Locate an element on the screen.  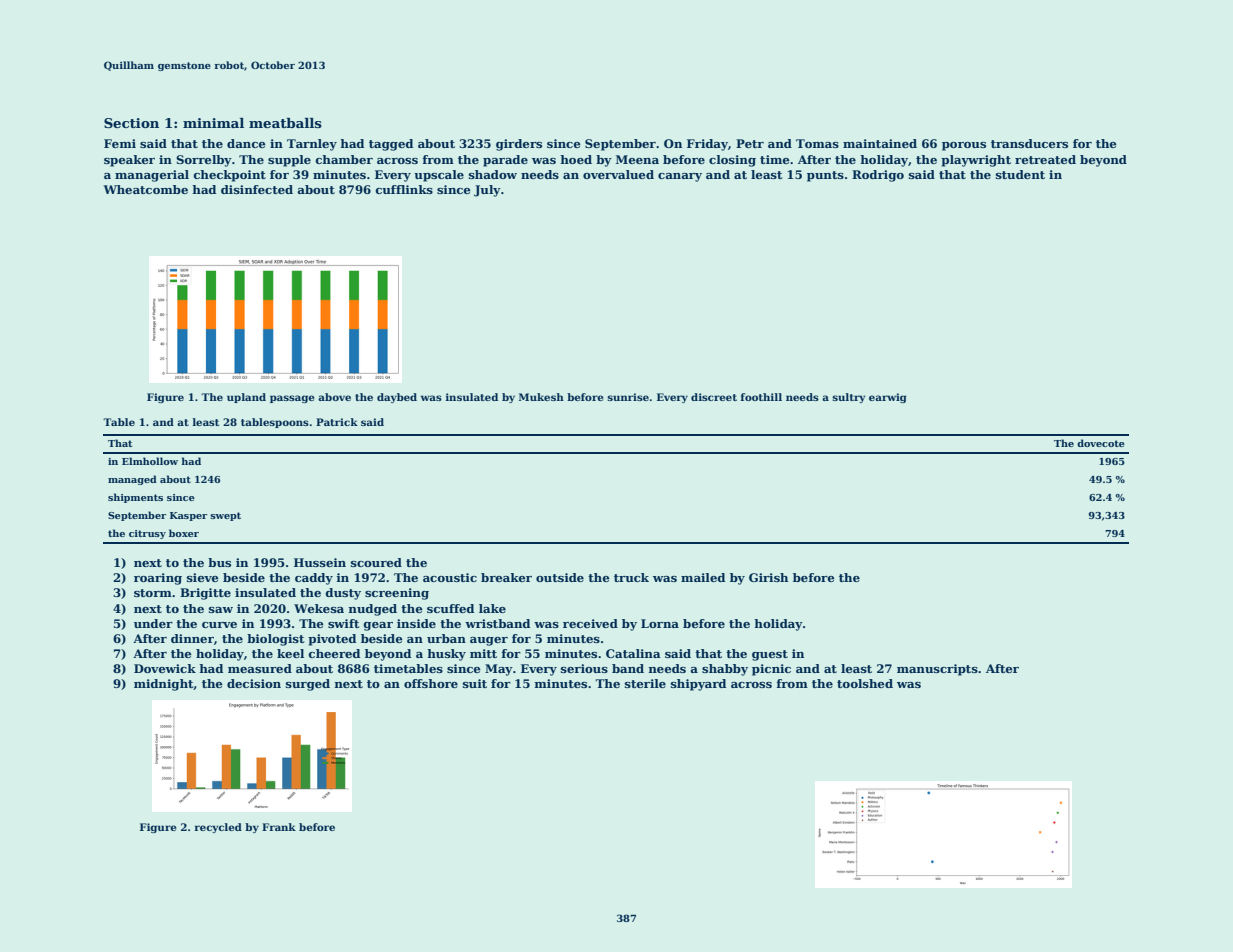
outside is located at coordinates (560, 577).
